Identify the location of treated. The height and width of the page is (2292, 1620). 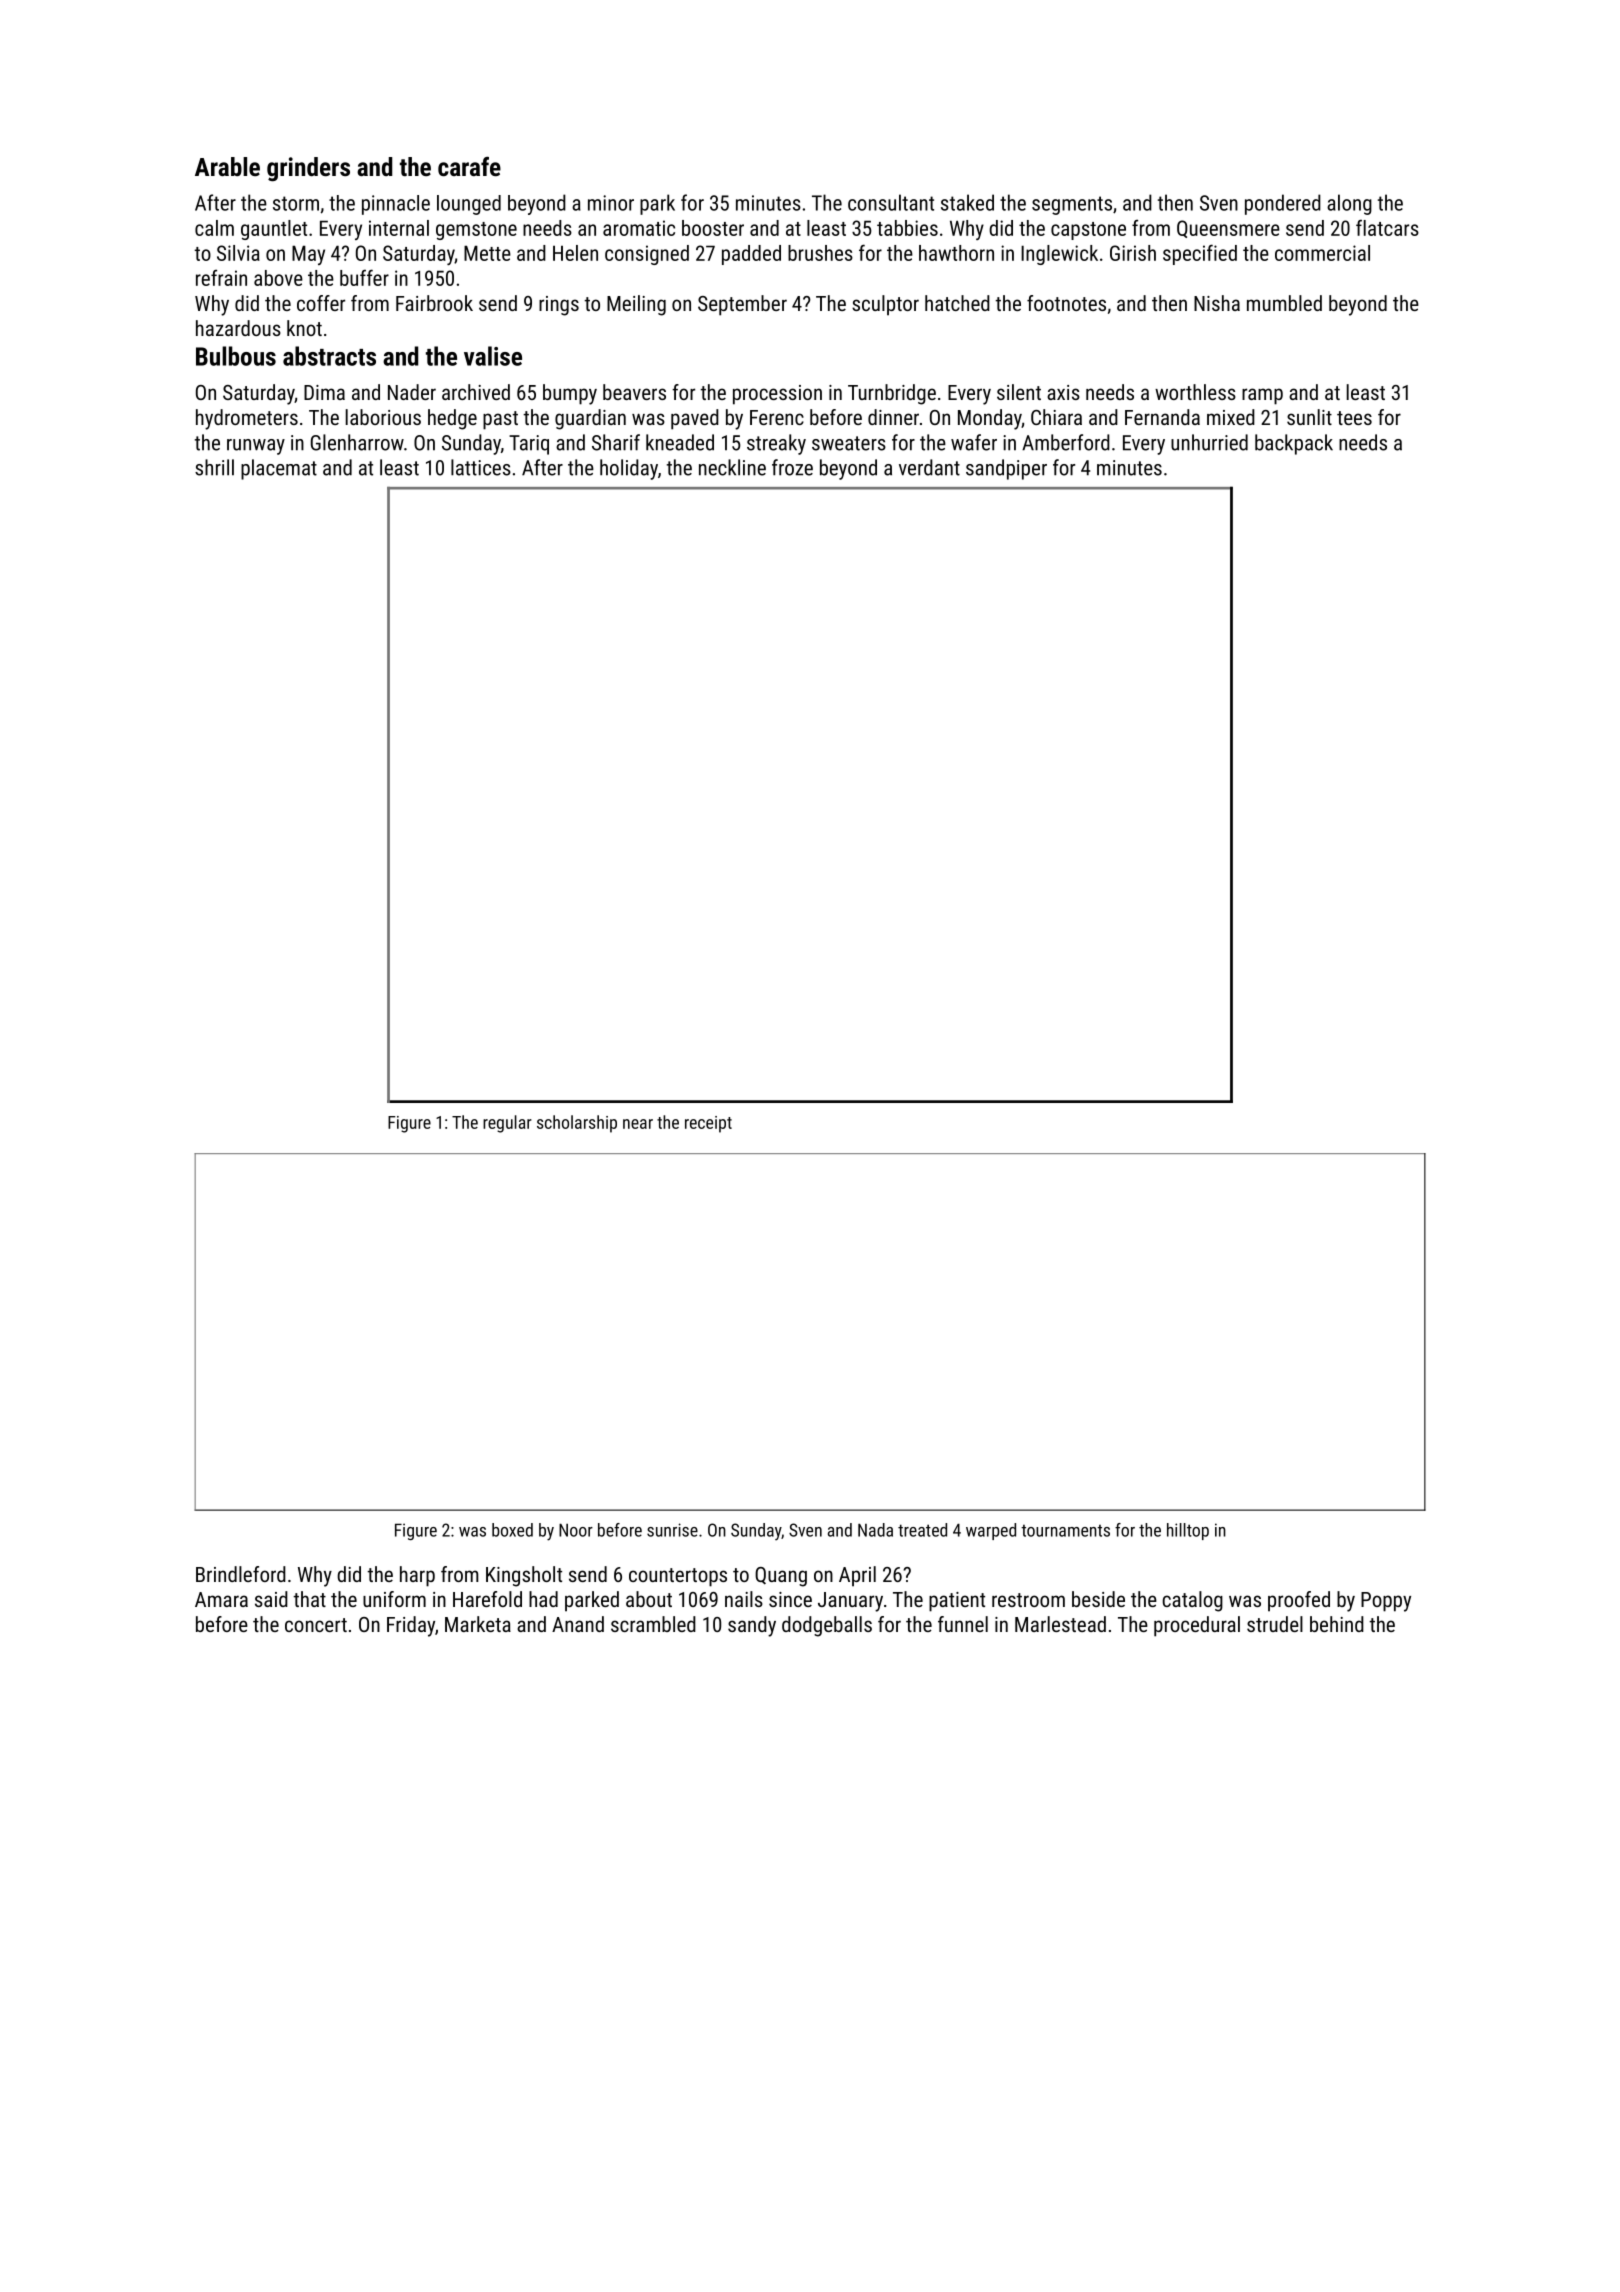
(922, 1530).
